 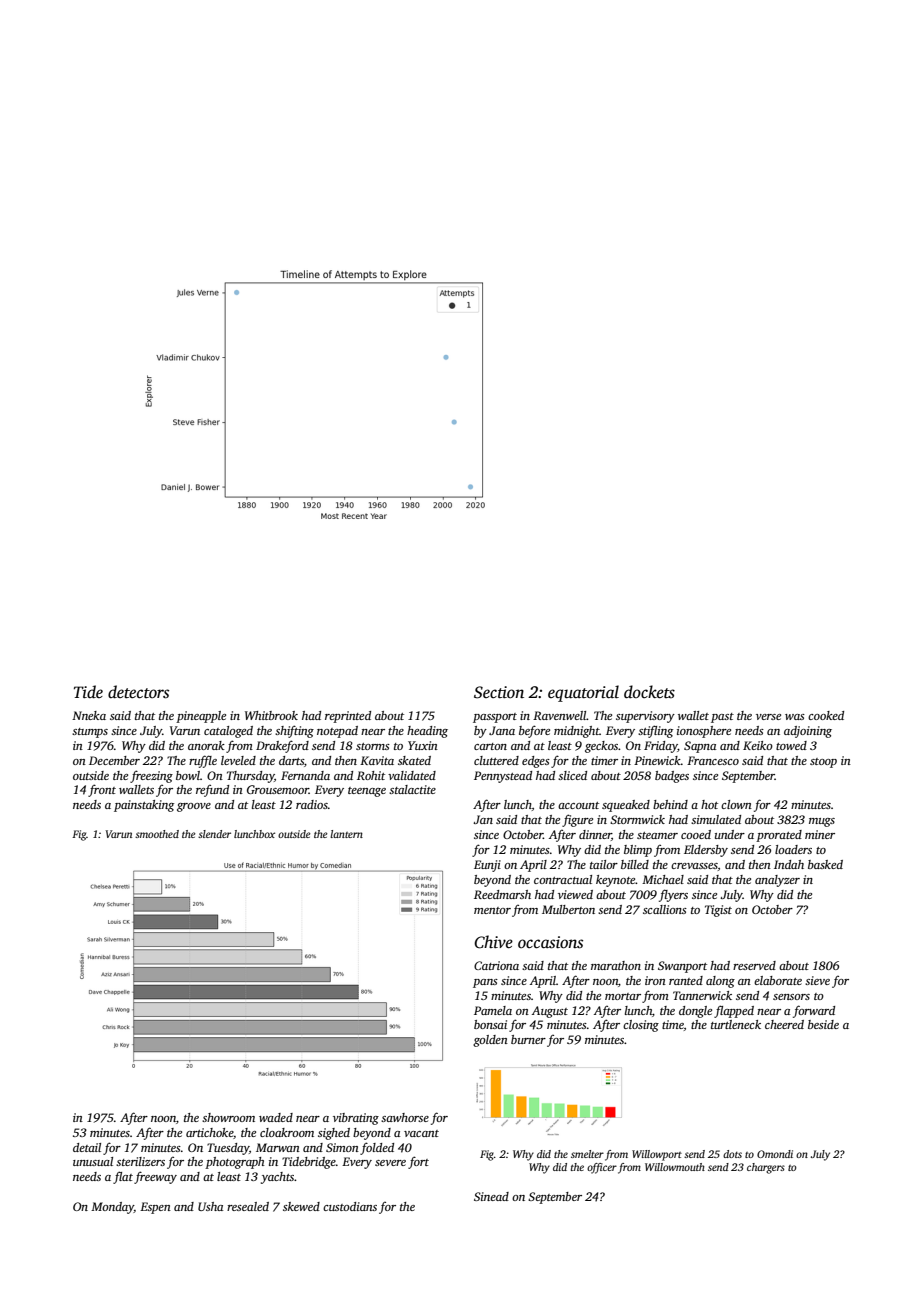 I want to click on along, so click(x=720, y=982).
